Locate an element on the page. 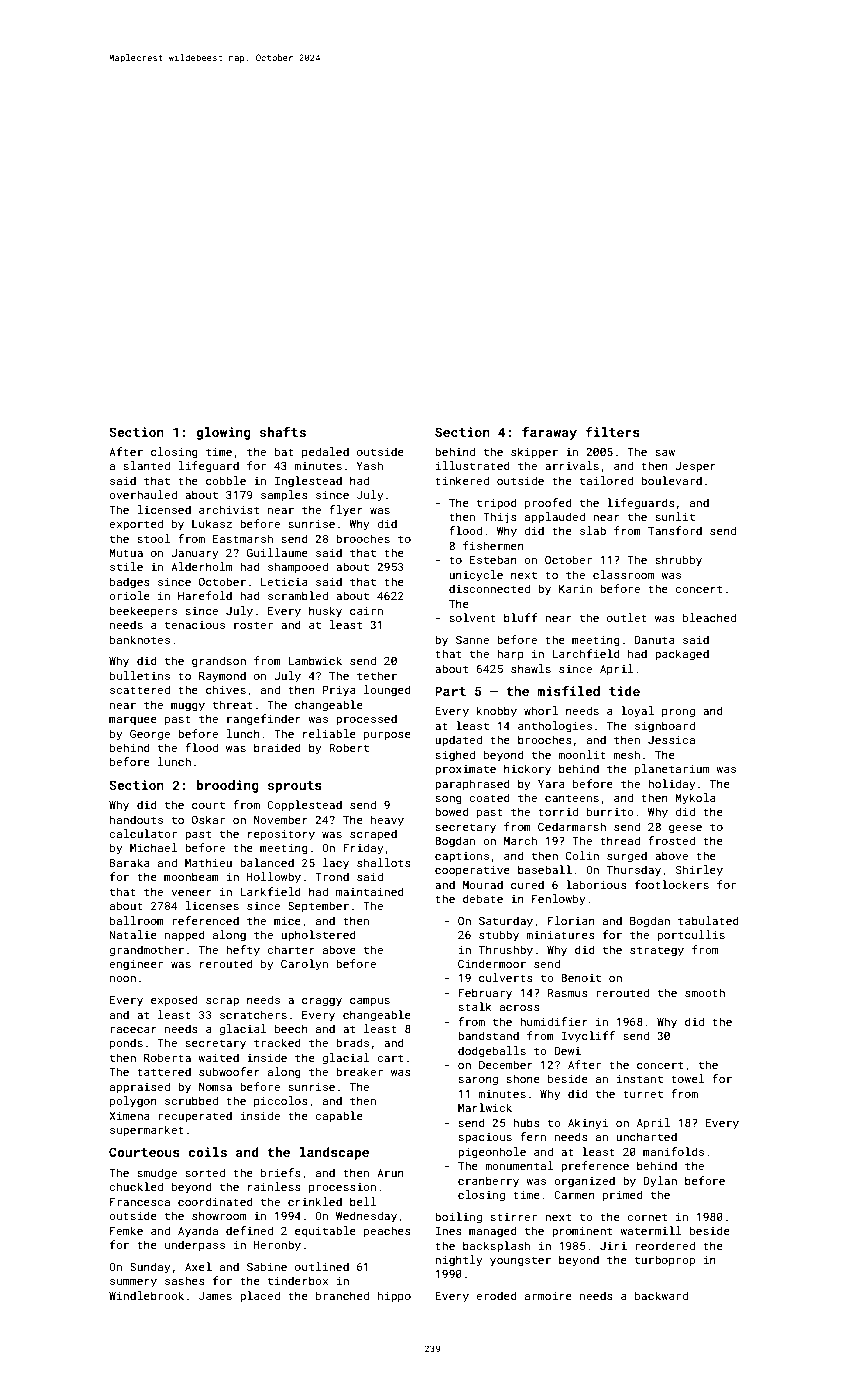  brooding is located at coordinates (228, 786).
